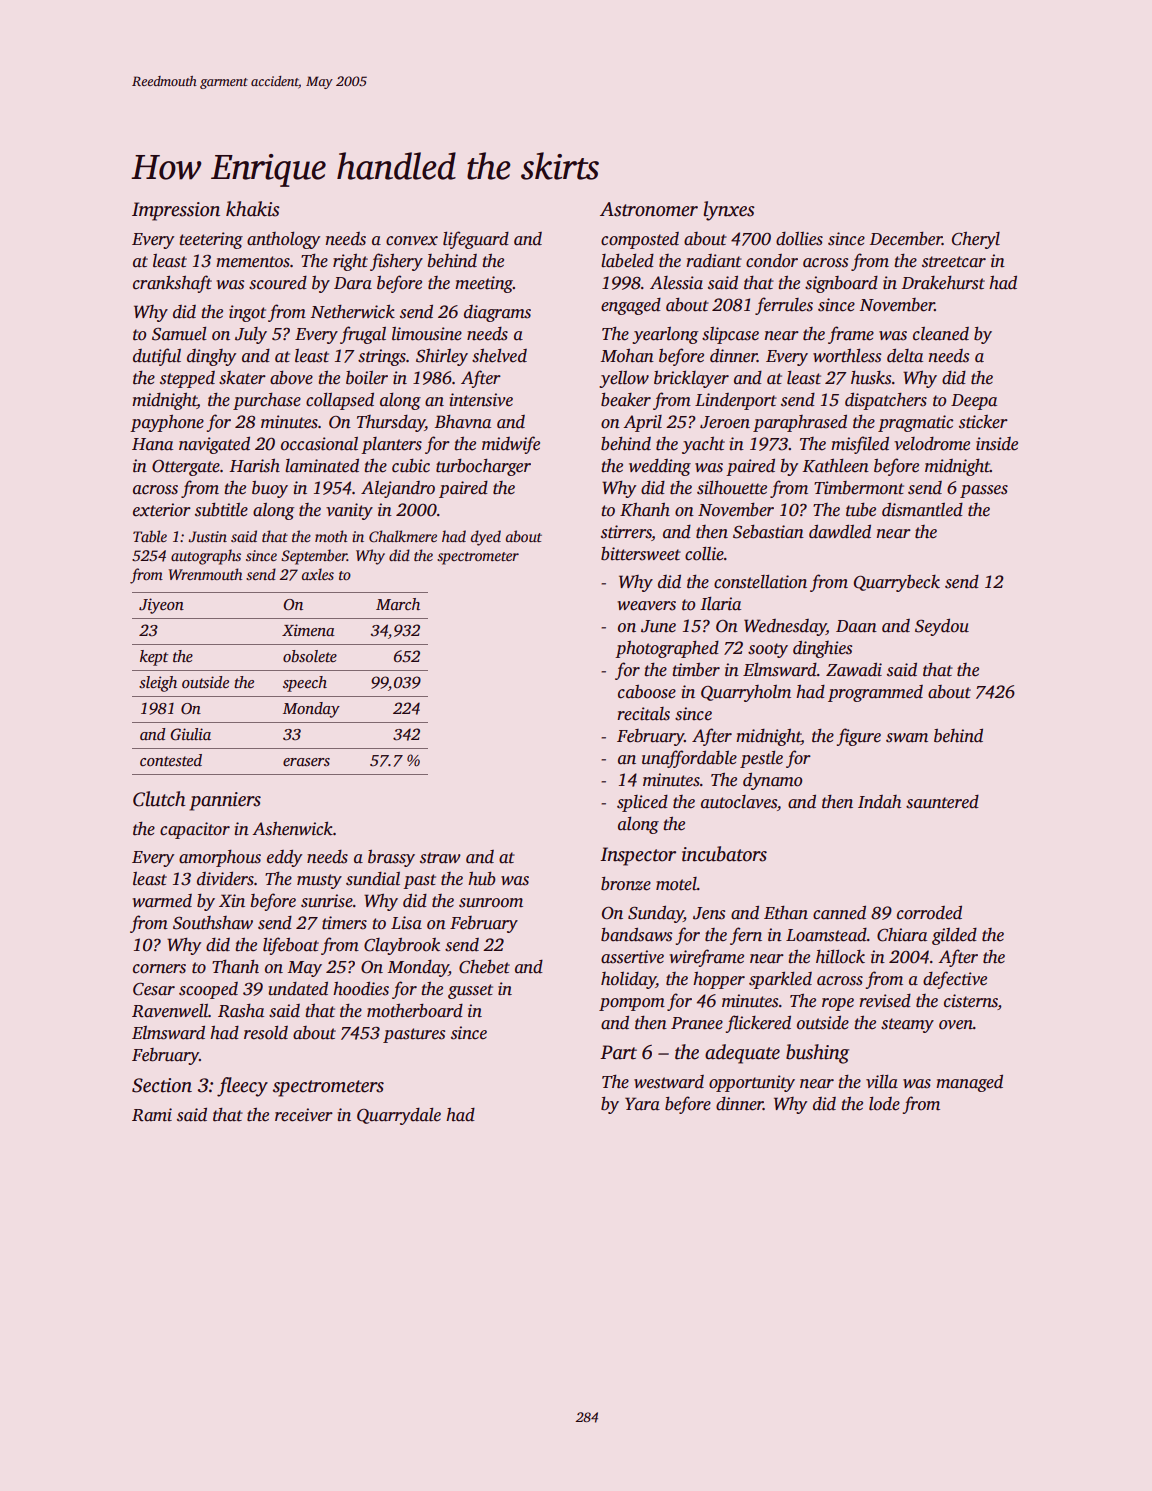  Describe the element at coordinates (649, 209) in the screenshot. I see `Astronomer` at that location.
